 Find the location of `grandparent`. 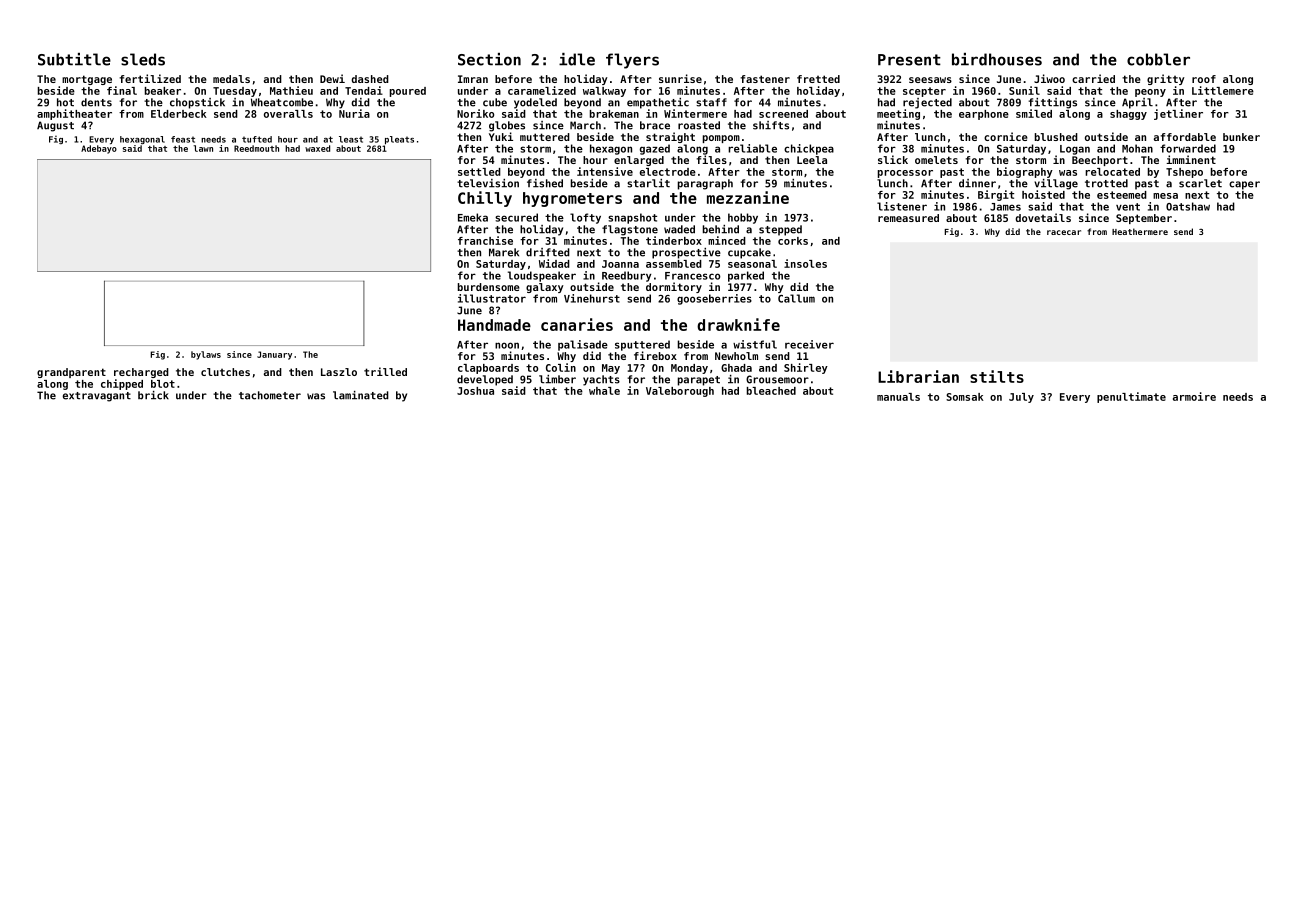

grandparent is located at coordinates (71, 373).
